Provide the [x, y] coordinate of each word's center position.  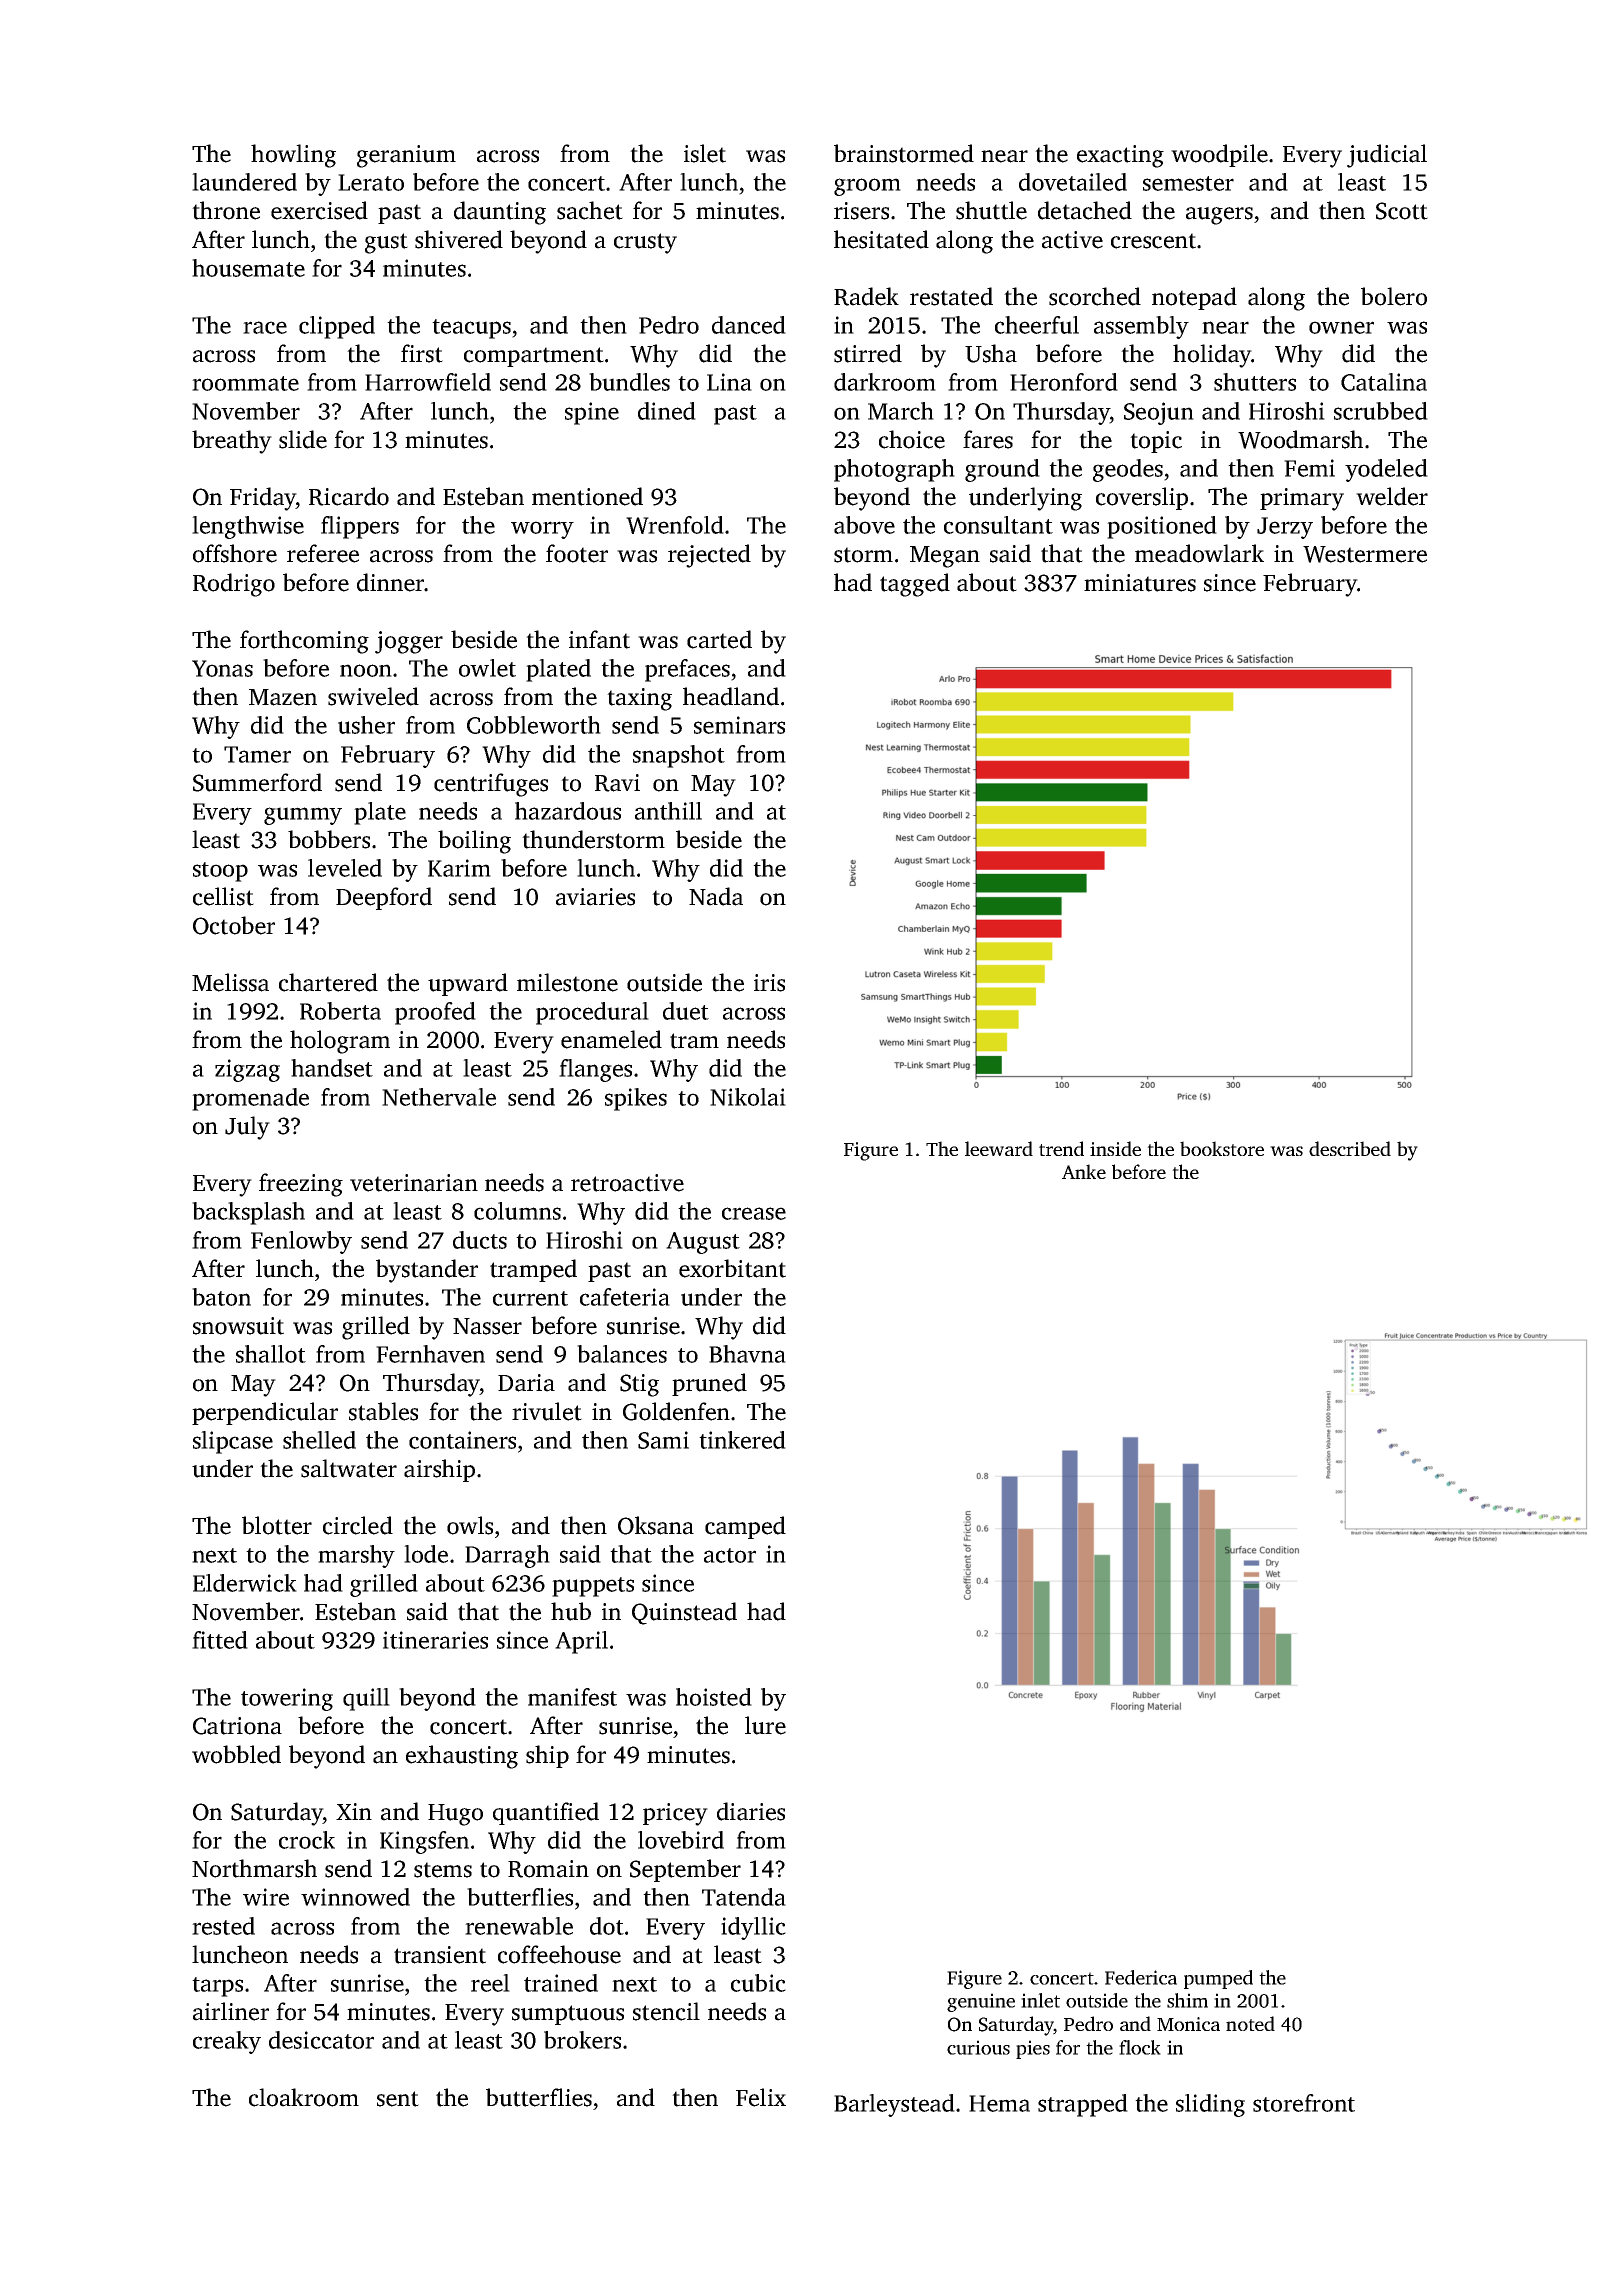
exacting [1120, 156]
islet [705, 153]
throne [226, 210]
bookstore [1222, 1148]
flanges [595, 1070]
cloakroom [304, 2097]
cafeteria [625, 1297]
